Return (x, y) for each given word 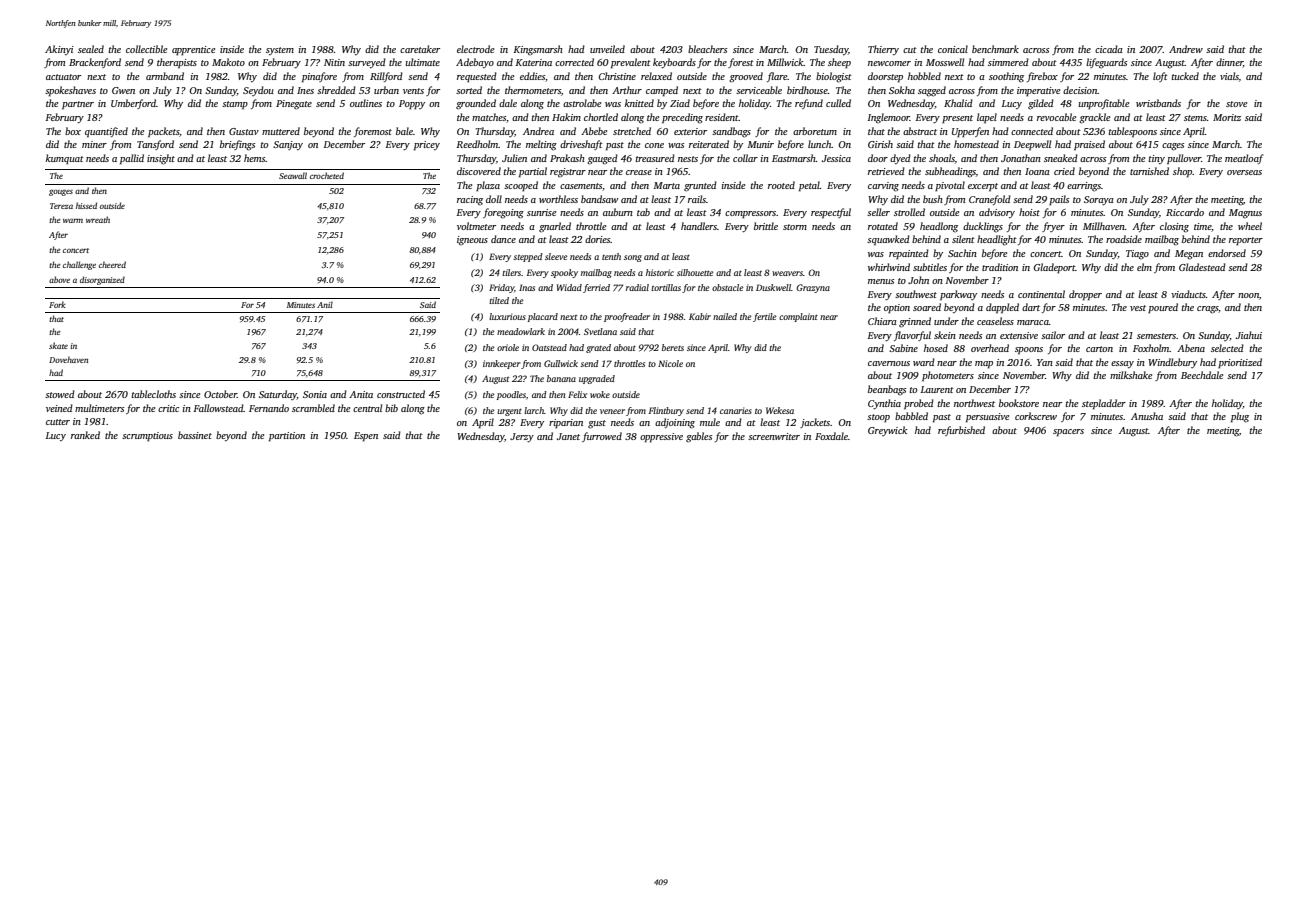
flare (777, 77)
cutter (58, 422)
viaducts (1188, 294)
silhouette (695, 272)
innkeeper (502, 364)
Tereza (61, 206)
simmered (1008, 62)
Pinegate (294, 105)
